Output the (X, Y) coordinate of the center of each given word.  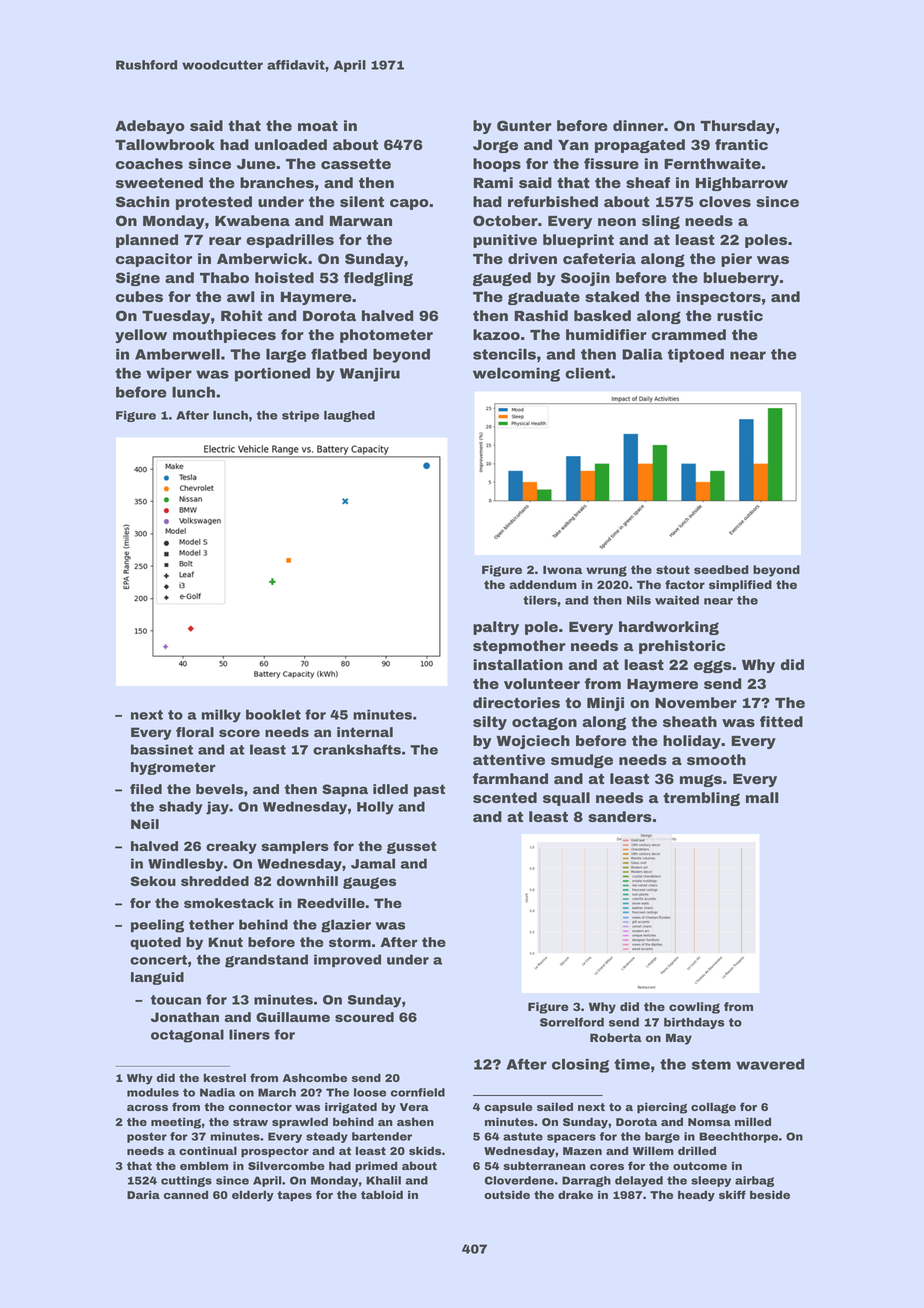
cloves (725, 201)
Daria (143, 1194)
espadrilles (290, 241)
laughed (349, 416)
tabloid (382, 1194)
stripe (300, 416)
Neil (145, 824)
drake (575, 1194)
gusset (412, 847)
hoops (497, 165)
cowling (694, 1008)
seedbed (721, 569)
